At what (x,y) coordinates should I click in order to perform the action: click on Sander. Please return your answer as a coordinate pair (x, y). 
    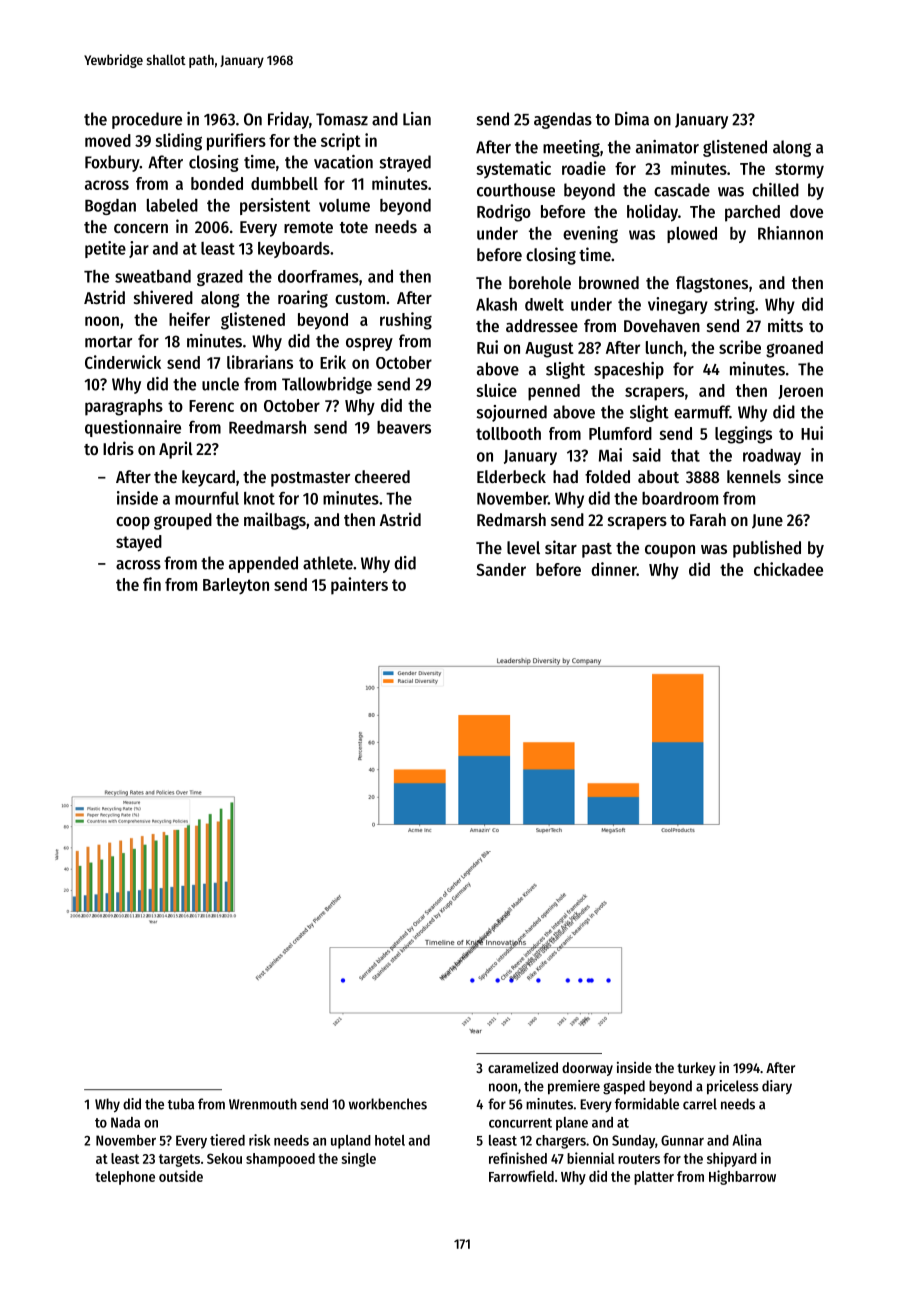
    Looking at the image, I should click on (501, 569).
